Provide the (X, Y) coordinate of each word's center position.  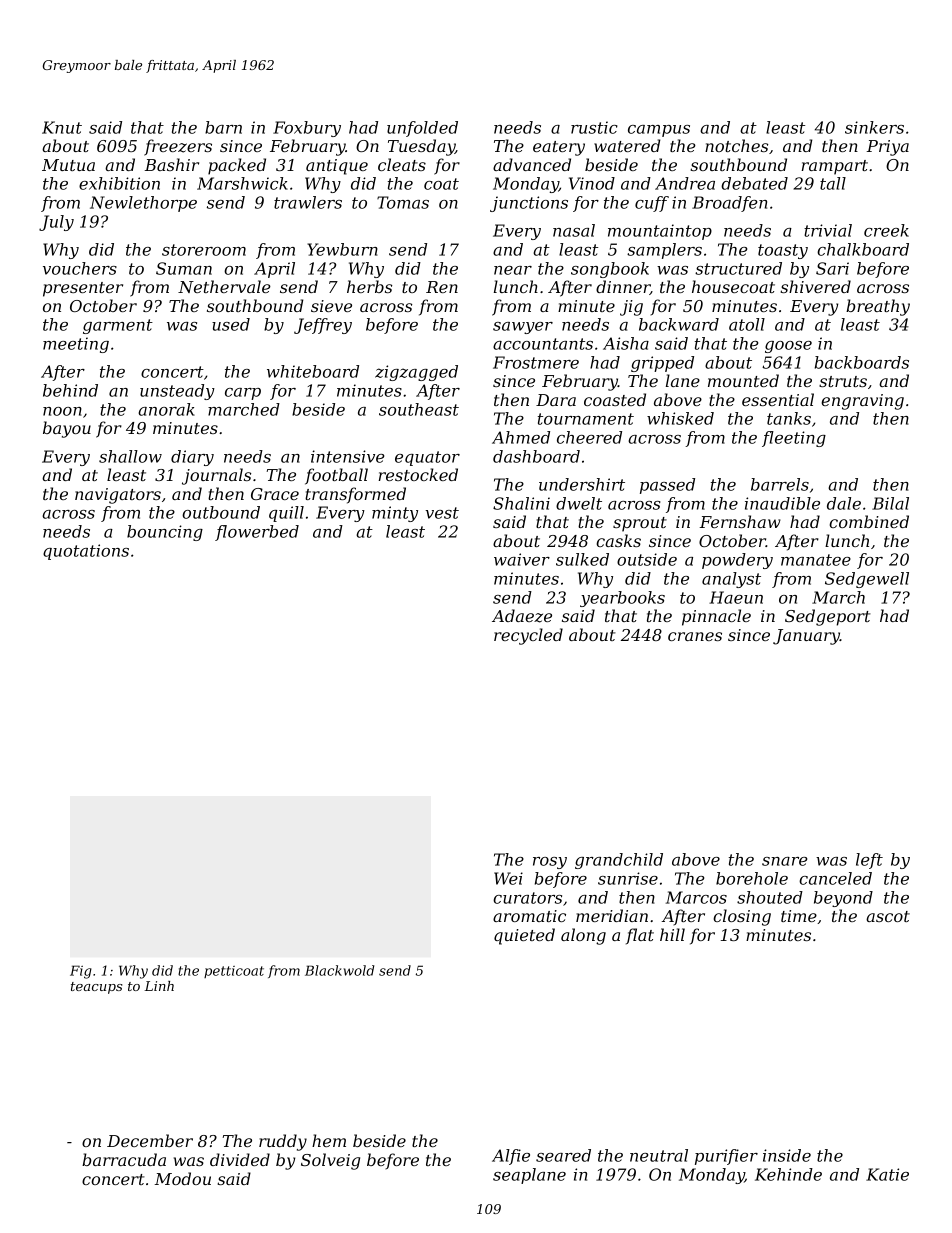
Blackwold (339, 970)
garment (118, 326)
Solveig (330, 1161)
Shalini (521, 503)
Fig (81, 972)
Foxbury (307, 129)
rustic (594, 127)
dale (844, 503)
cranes (695, 636)
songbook (610, 270)
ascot (888, 916)
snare (784, 861)
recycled (528, 636)
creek (886, 230)
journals (216, 476)
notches (736, 145)
